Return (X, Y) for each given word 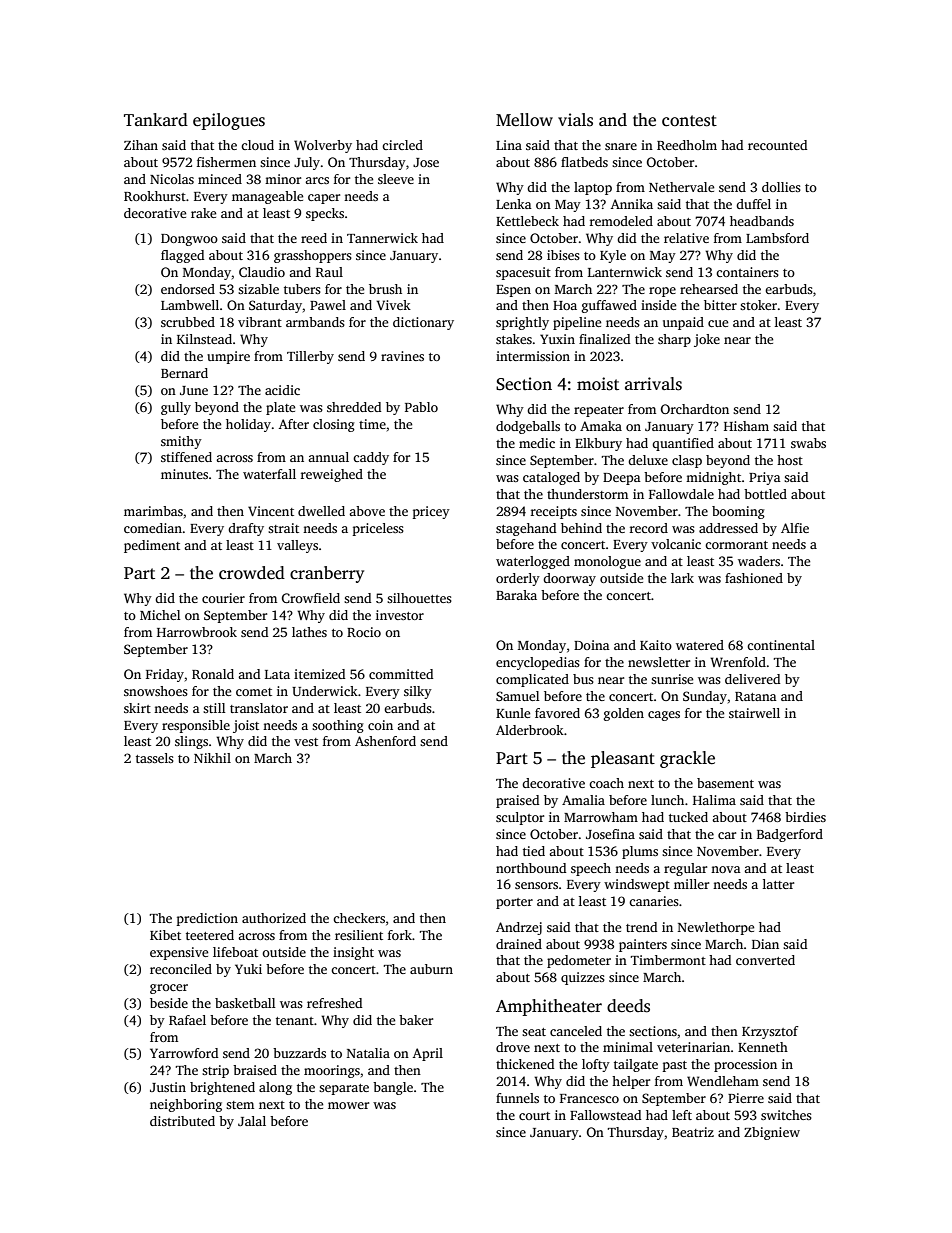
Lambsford (777, 238)
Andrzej (519, 928)
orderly (518, 579)
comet (254, 692)
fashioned (754, 578)
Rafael (187, 1020)
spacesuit (523, 273)
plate (280, 408)
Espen (513, 291)
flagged (182, 256)
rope (662, 292)
